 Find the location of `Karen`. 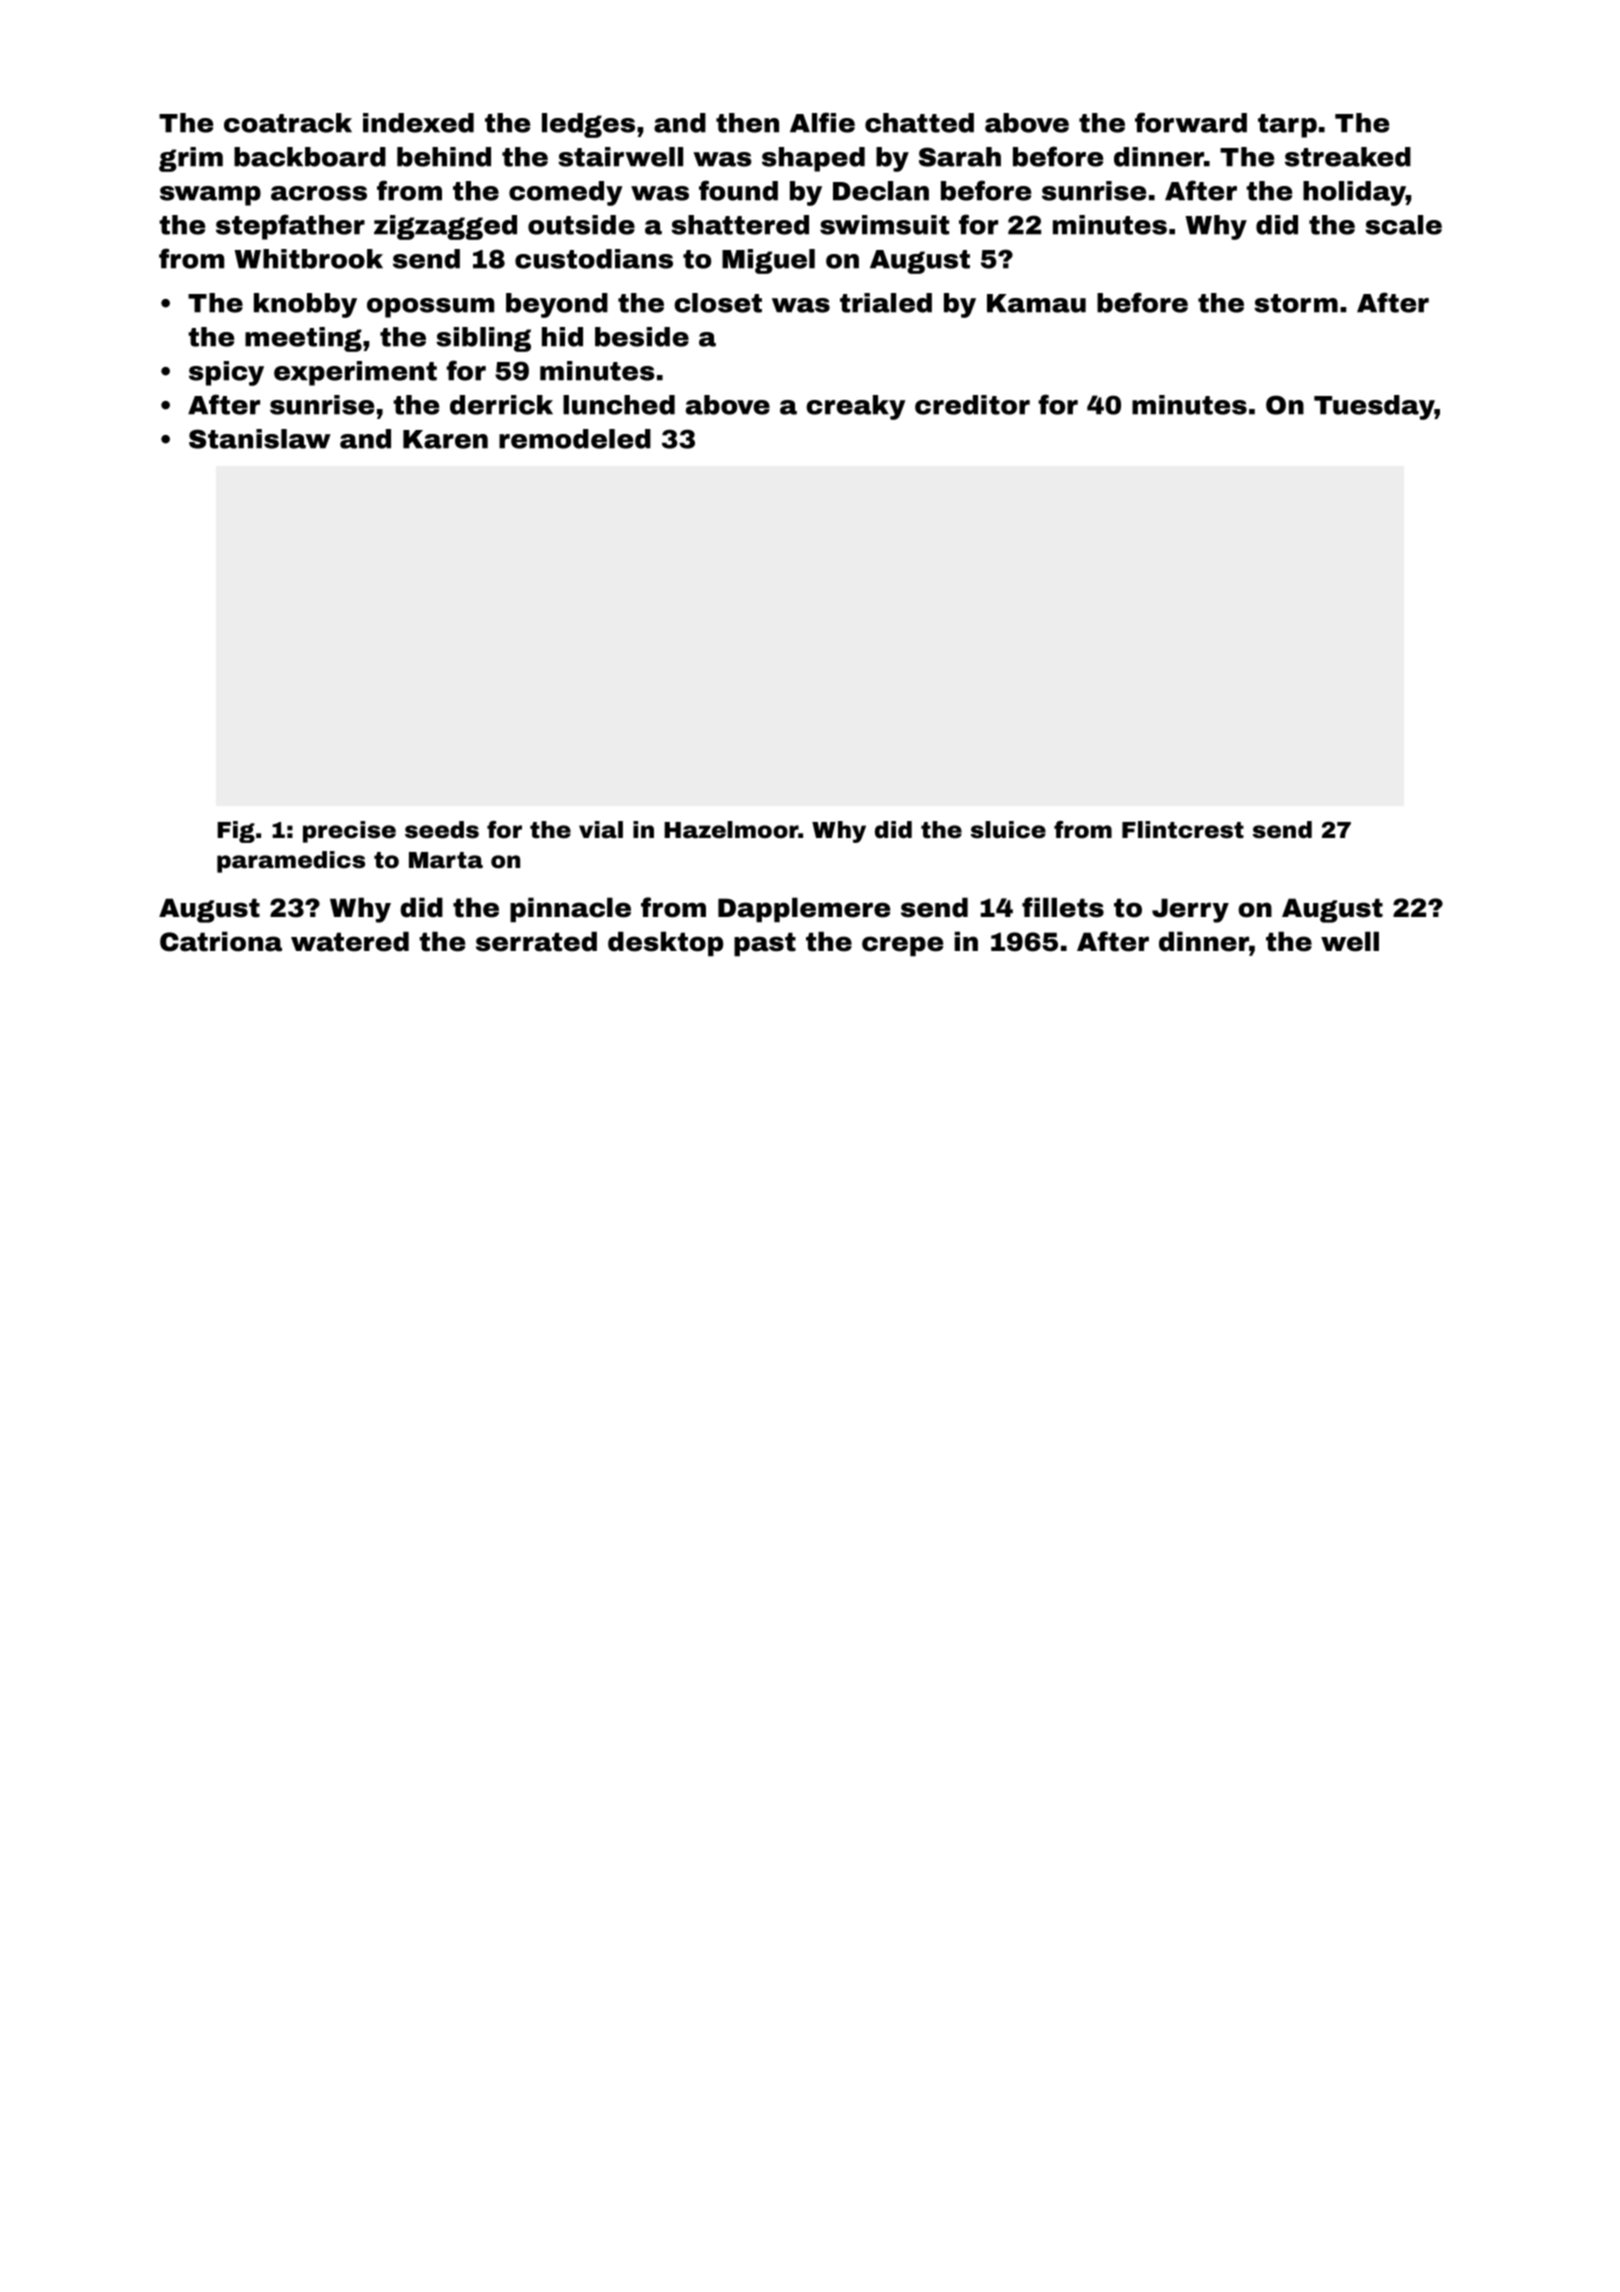

Karen is located at coordinates (445, 439).
